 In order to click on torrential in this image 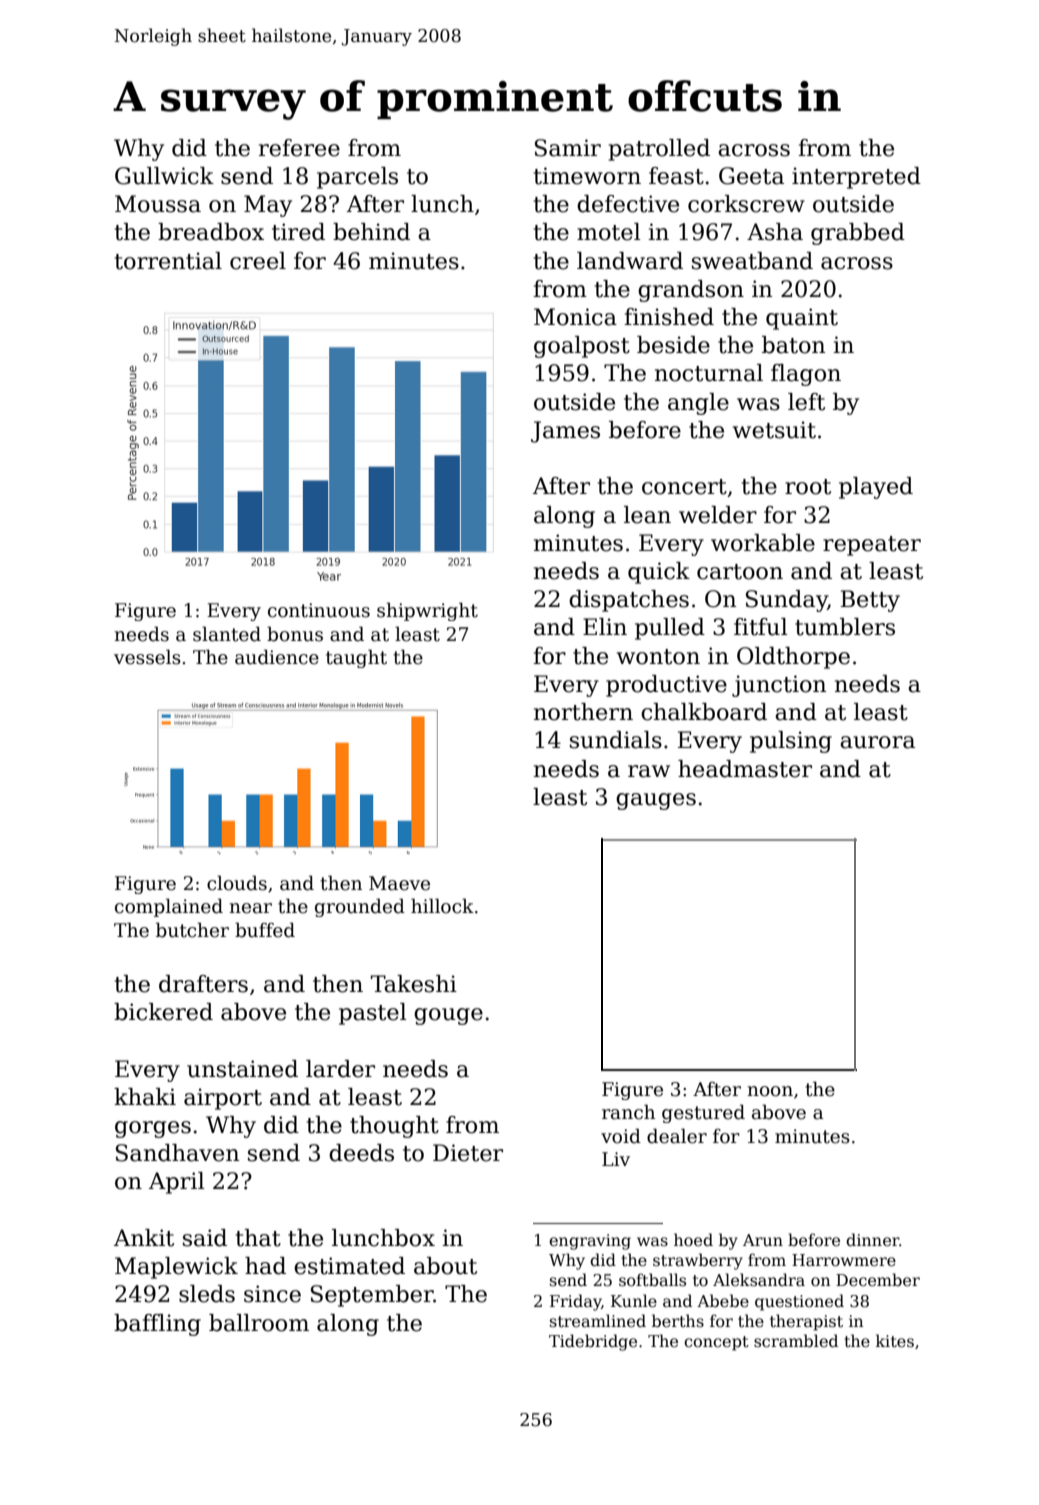, I will do `click(168, 261)`.
